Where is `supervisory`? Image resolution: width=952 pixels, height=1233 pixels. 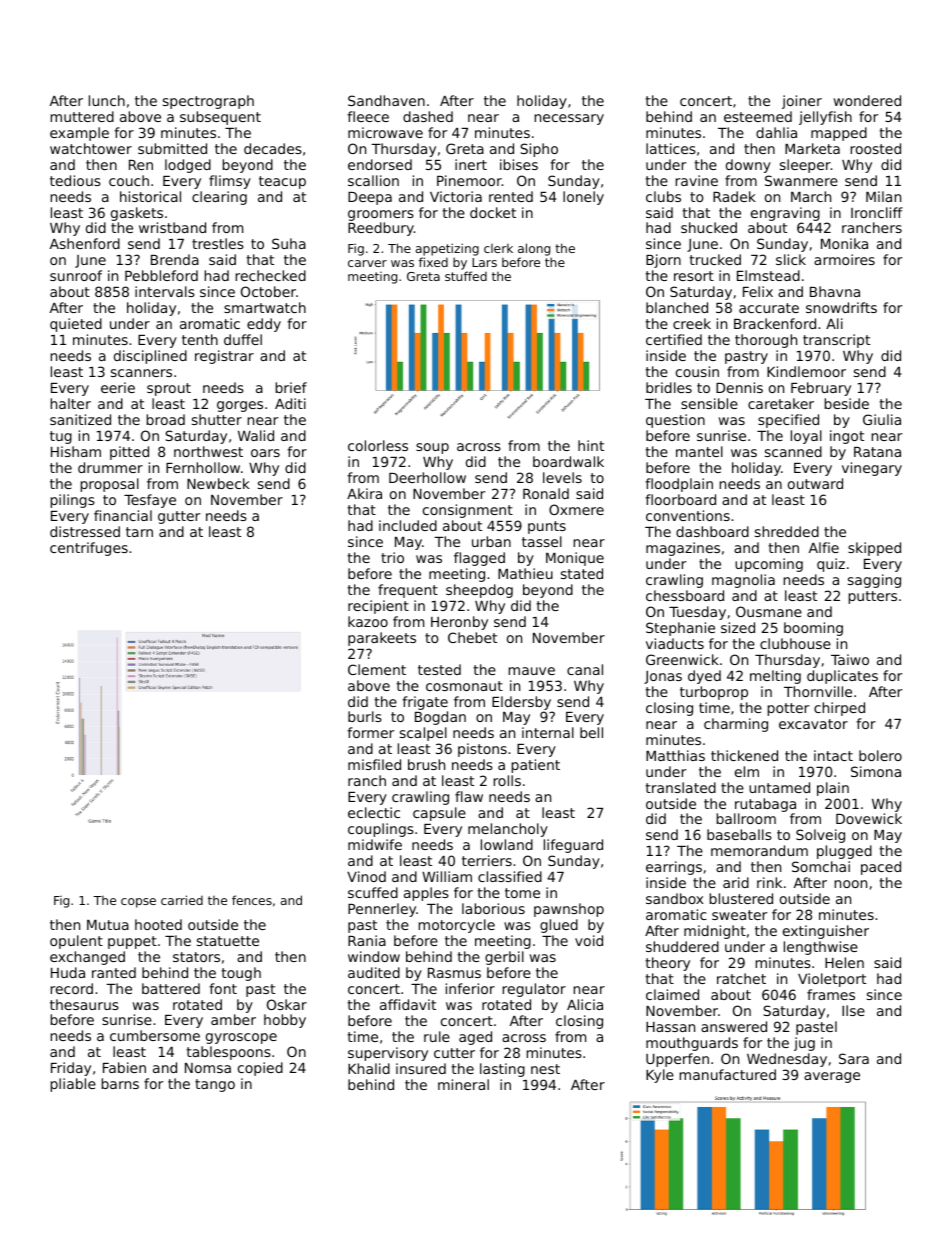
supervisory is located at coordinates (388, 1054).
